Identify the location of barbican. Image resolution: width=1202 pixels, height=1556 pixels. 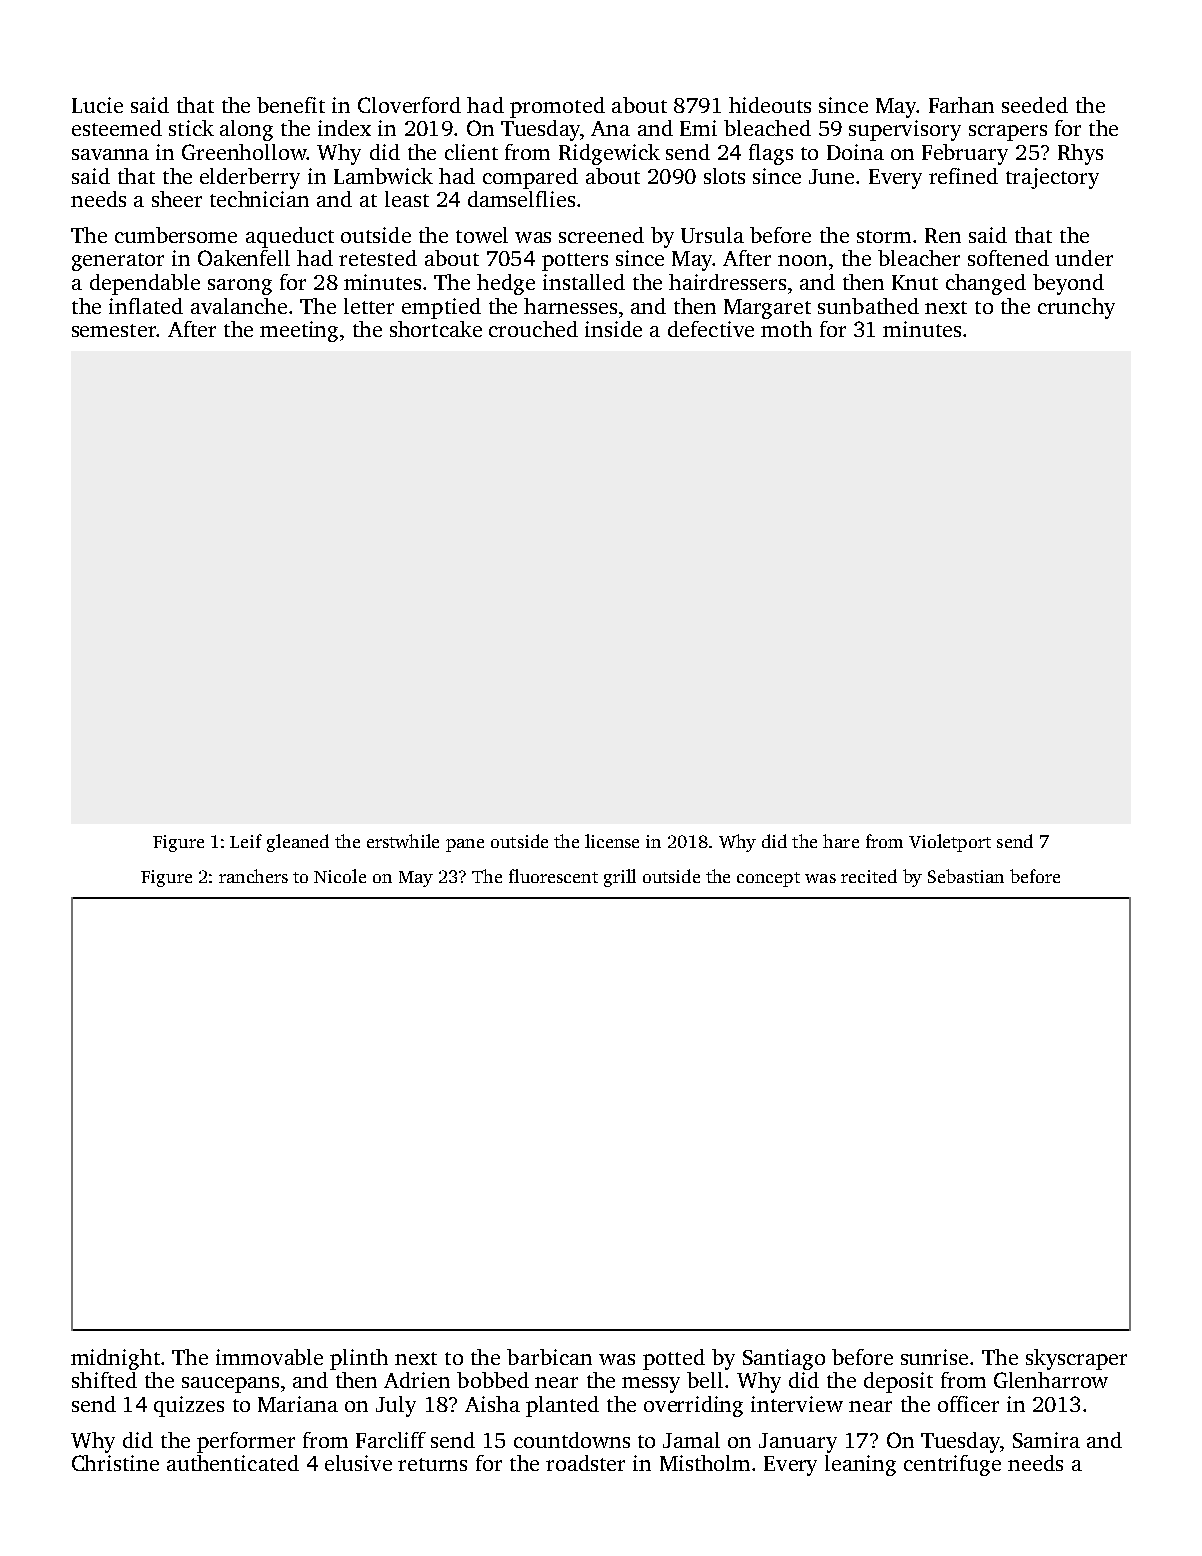
(549, 1357).
